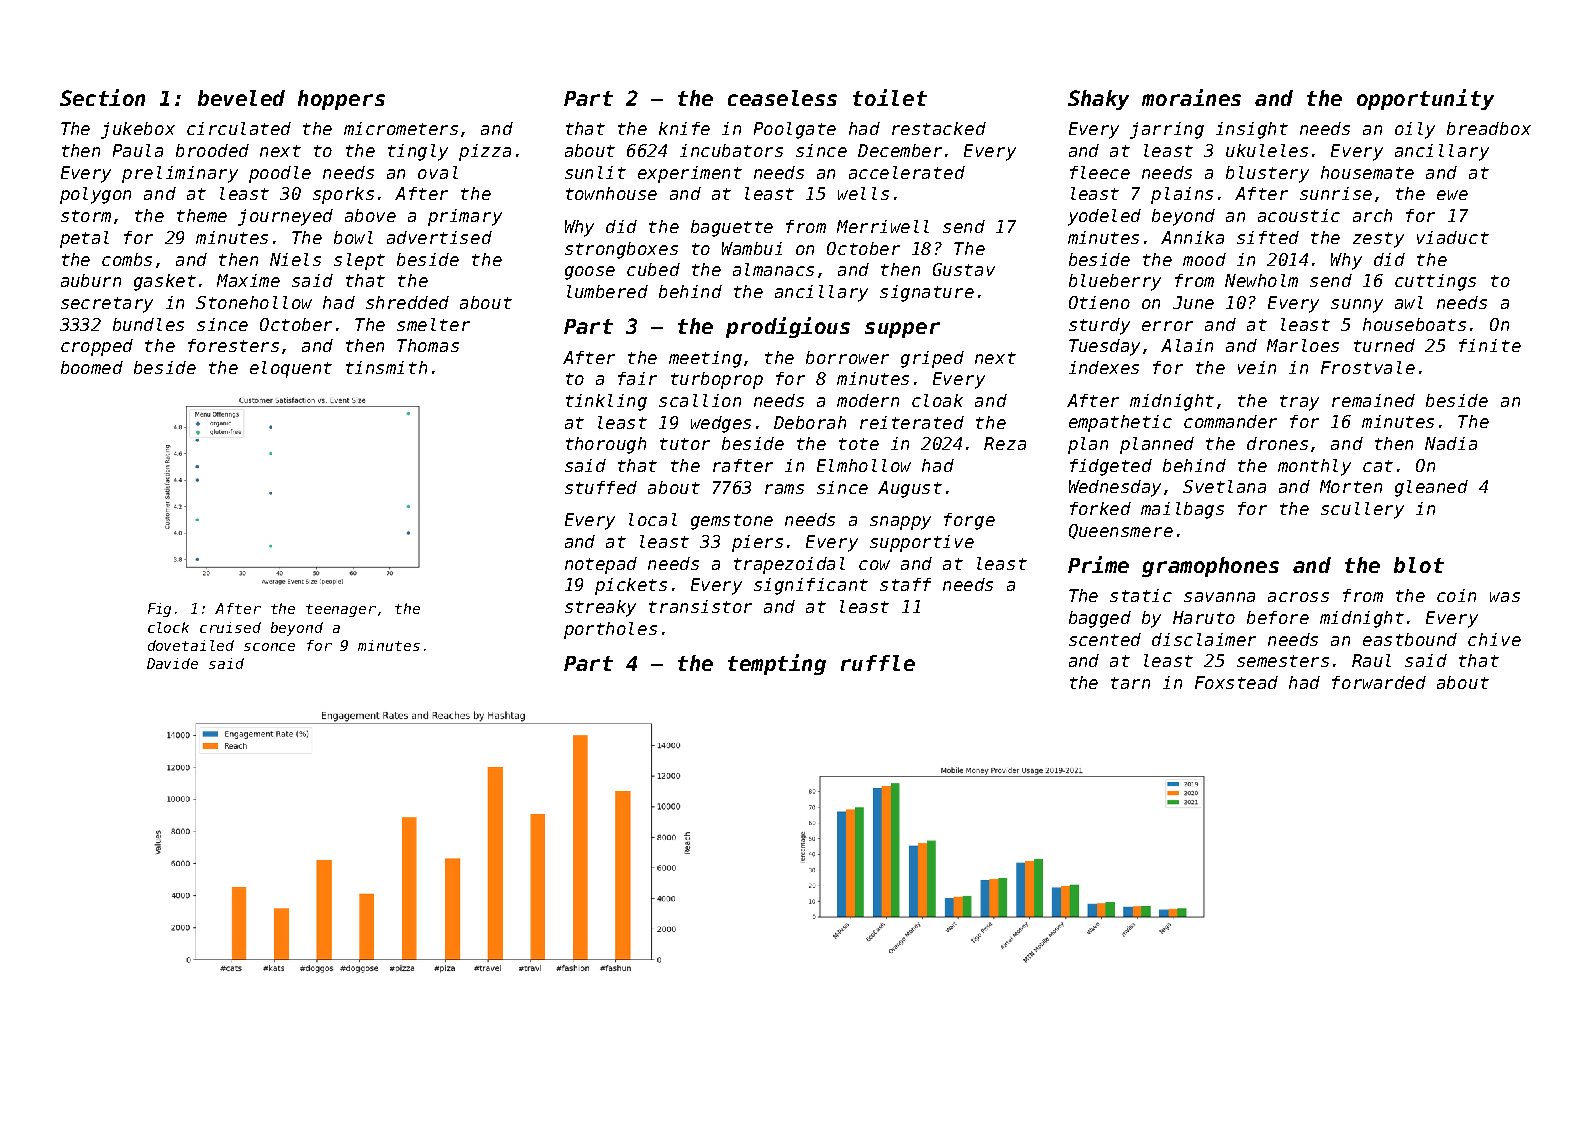  What do you see at coordinates (1362, 510) in the document?
I see `scullery` at bounding box center [1362, 510].
